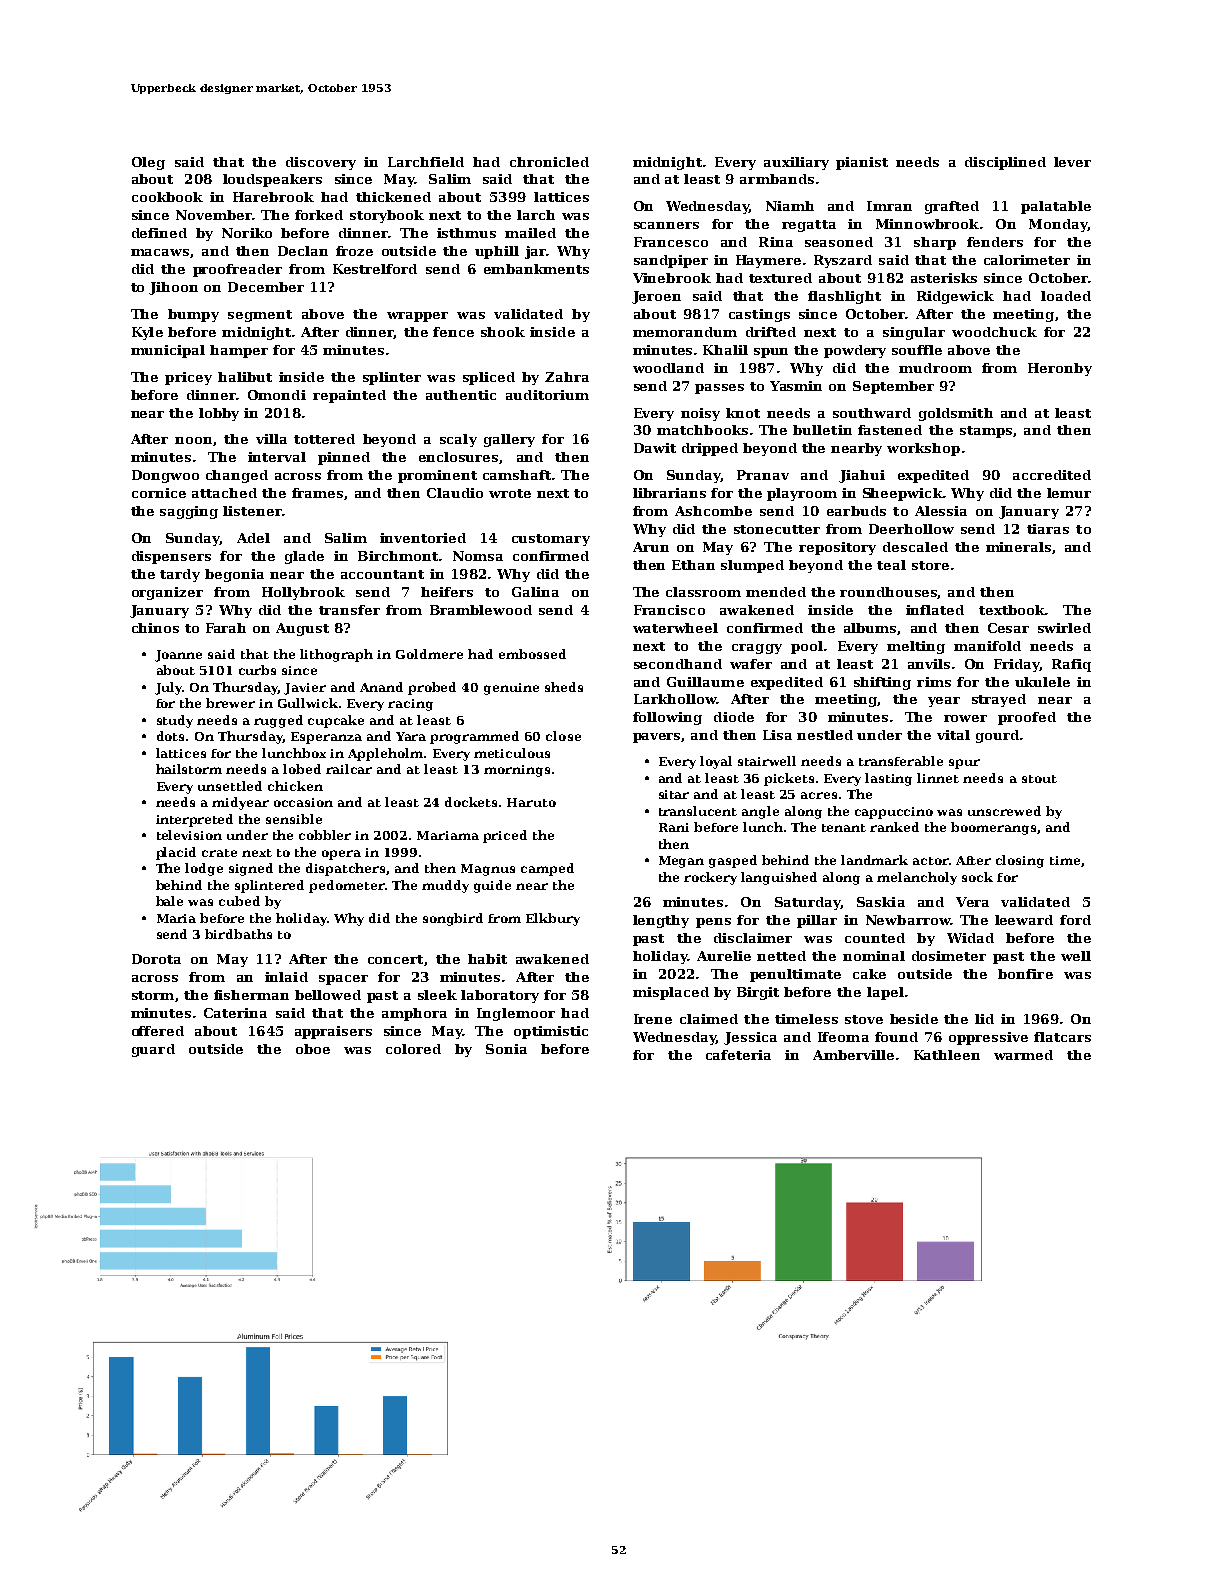  Describe the element at coordinates (159, 493) in the screenshot. I see `cornice` at that location.
